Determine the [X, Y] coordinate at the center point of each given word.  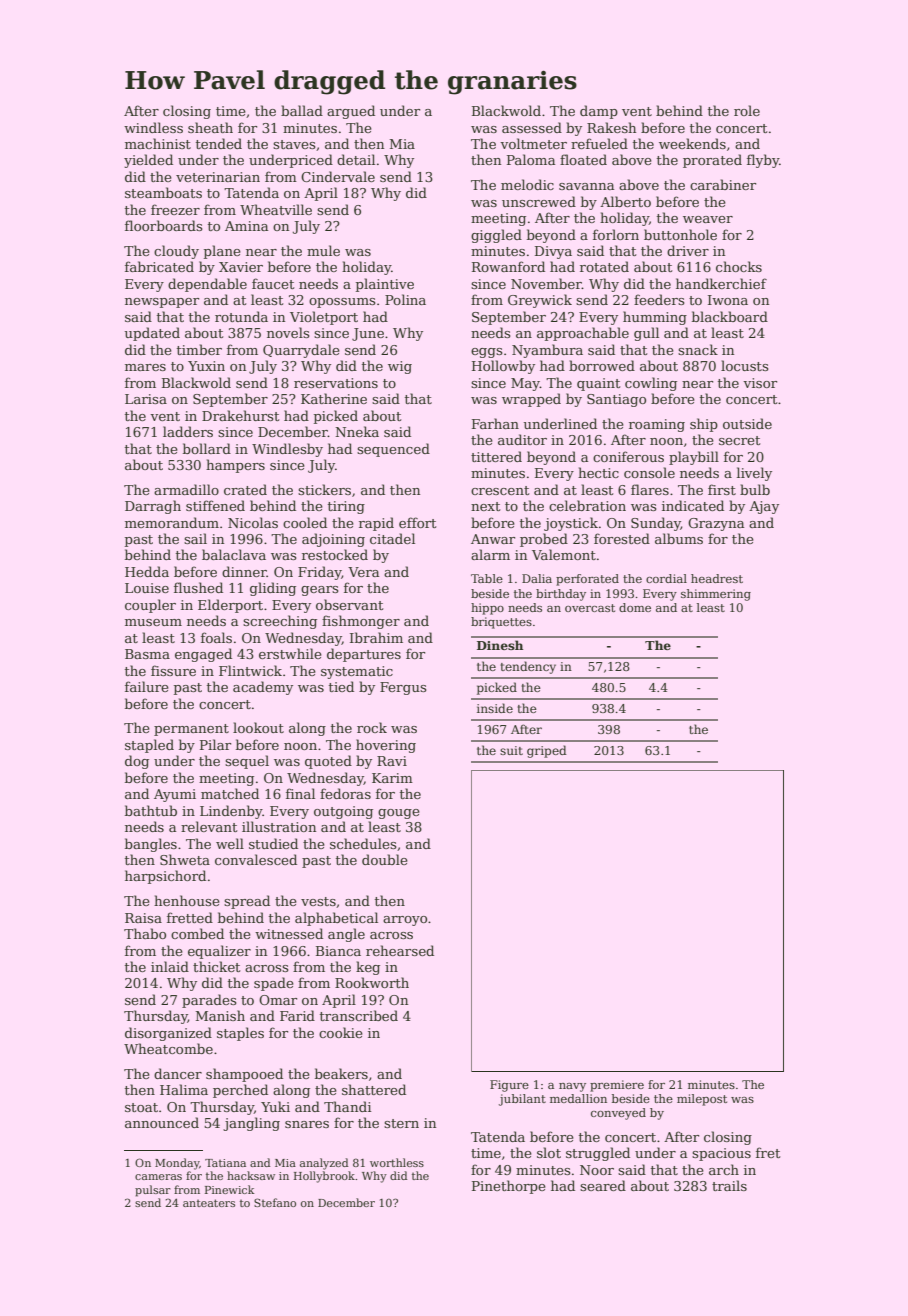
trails [729, 1185]
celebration [587, 505]
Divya [553, 252]
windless [153, 127]
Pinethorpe [509, 1187]
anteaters [209, 1203]
